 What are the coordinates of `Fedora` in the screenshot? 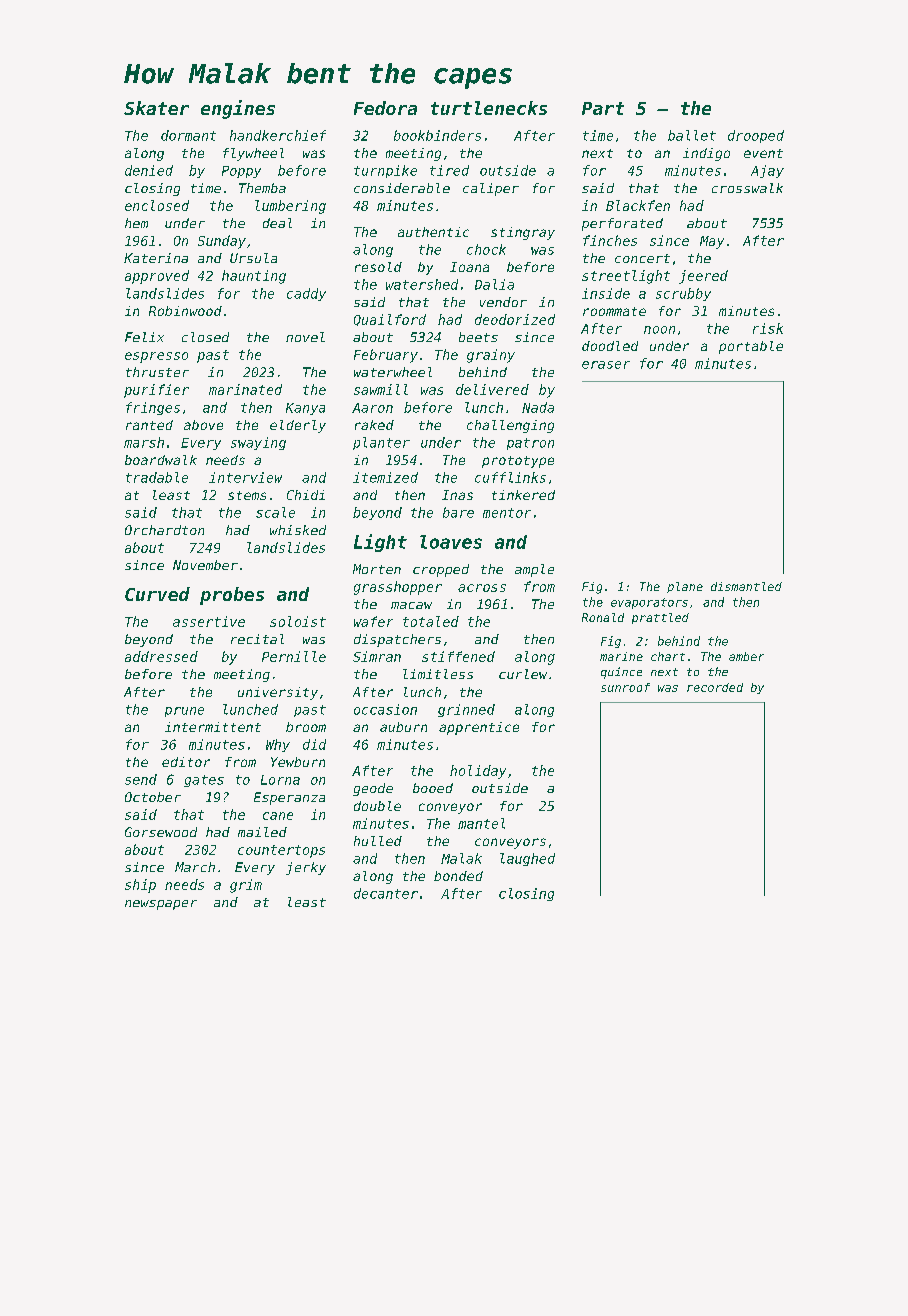 It's located at (385, 108).
